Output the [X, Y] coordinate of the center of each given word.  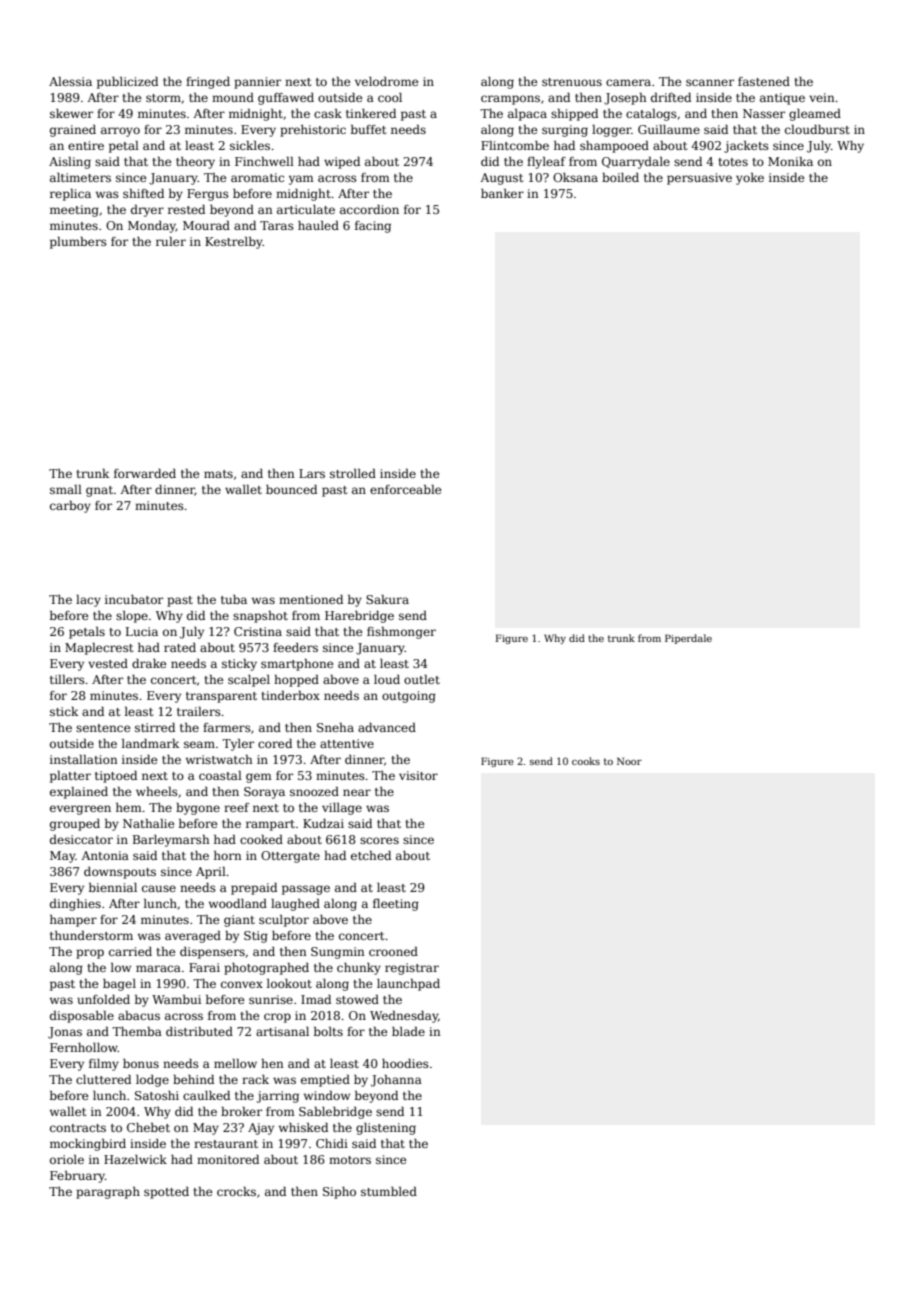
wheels [157, 791]
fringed [208, 83]
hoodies [405, 1063]
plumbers [78, 243]
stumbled [389, 1191]
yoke [750, 179]
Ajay [261, 1129]
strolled [353, 473]
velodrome [386, 81]
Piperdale [688, 639]
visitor [418, 775]
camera [628, 82]
